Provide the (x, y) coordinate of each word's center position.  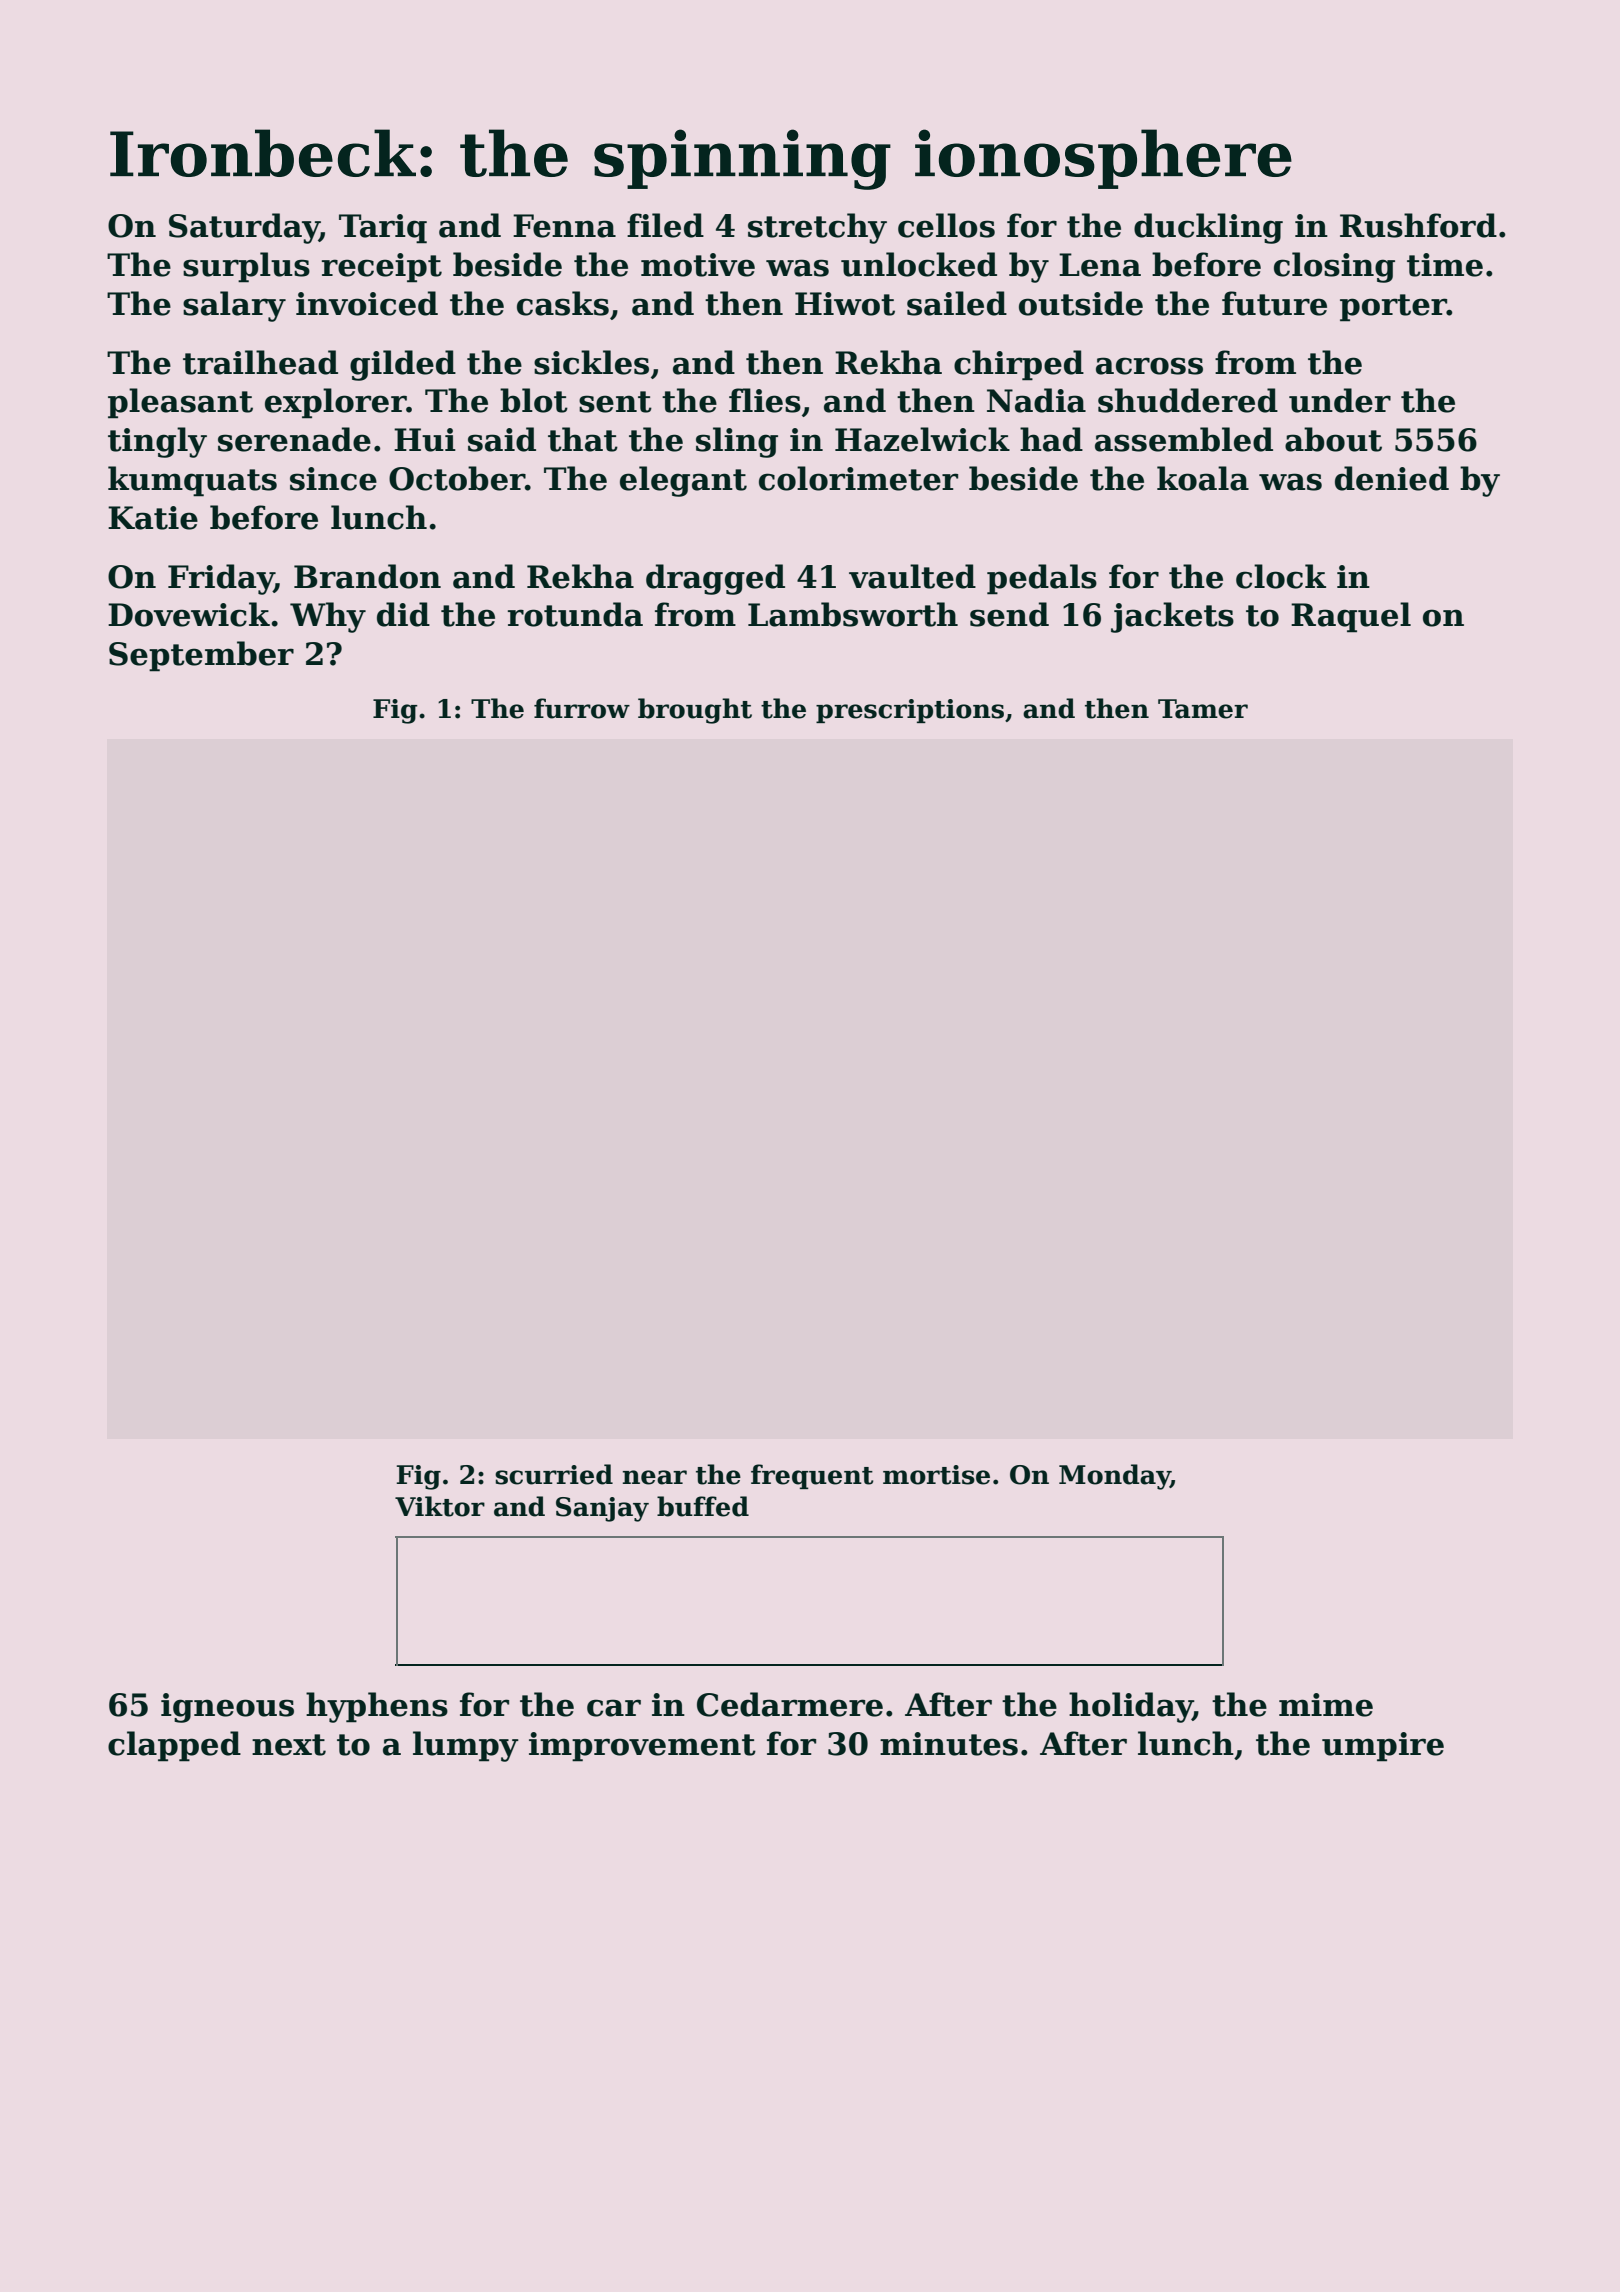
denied (1392, 478)
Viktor (440, 1506)
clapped (174, 1746)
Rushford (1418, 225)
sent (615, 402)
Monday (1114, 1477)
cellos (946, 225)
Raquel (1351, 617)
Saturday (244, 228)
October (457, 478)
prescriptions (910, 711)
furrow (582, 708)
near (655, 1477)
